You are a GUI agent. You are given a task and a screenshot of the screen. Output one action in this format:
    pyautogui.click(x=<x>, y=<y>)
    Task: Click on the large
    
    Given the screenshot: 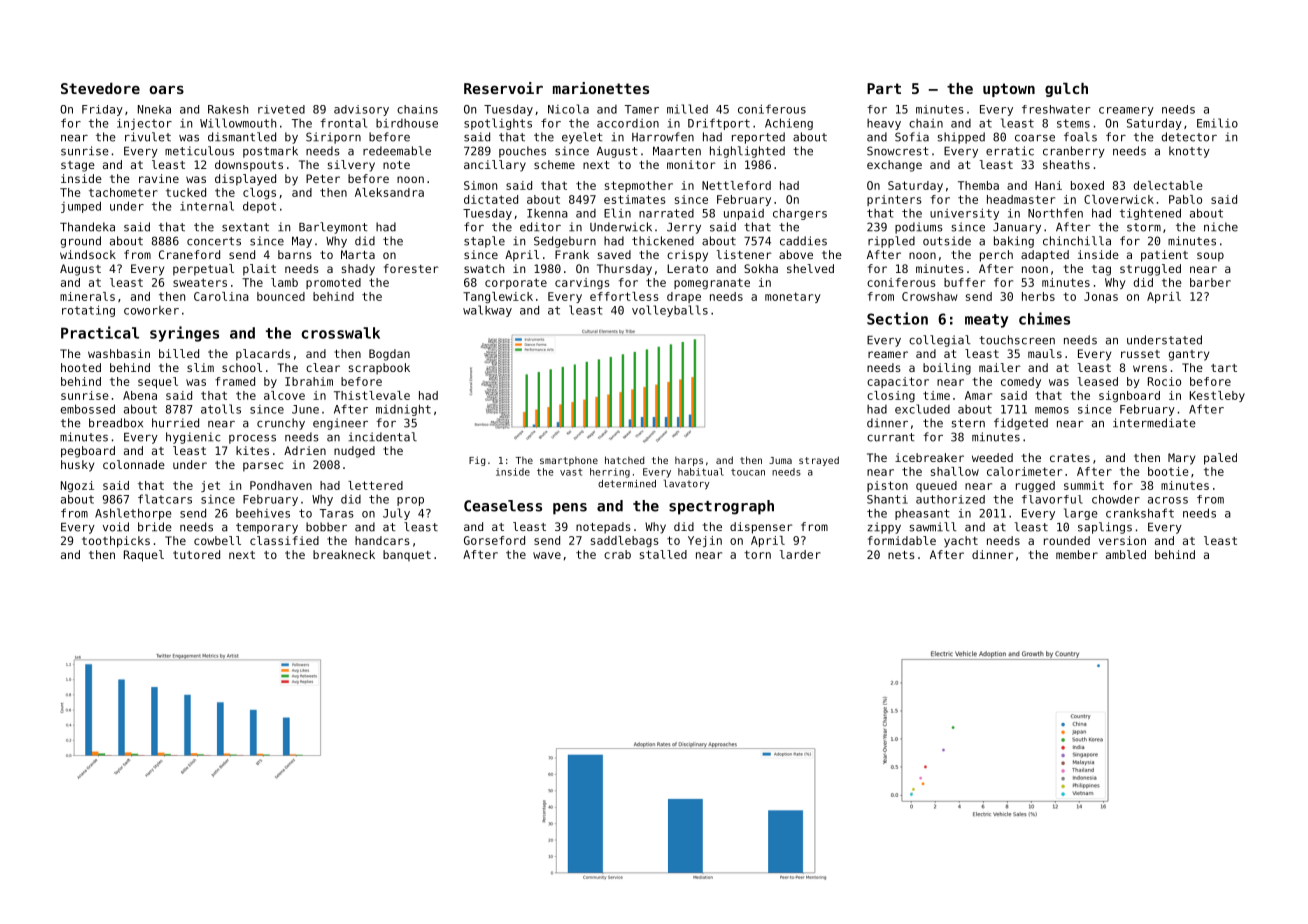 What is the action you would take?
    pyautogui.click(x=1080, y=514)
